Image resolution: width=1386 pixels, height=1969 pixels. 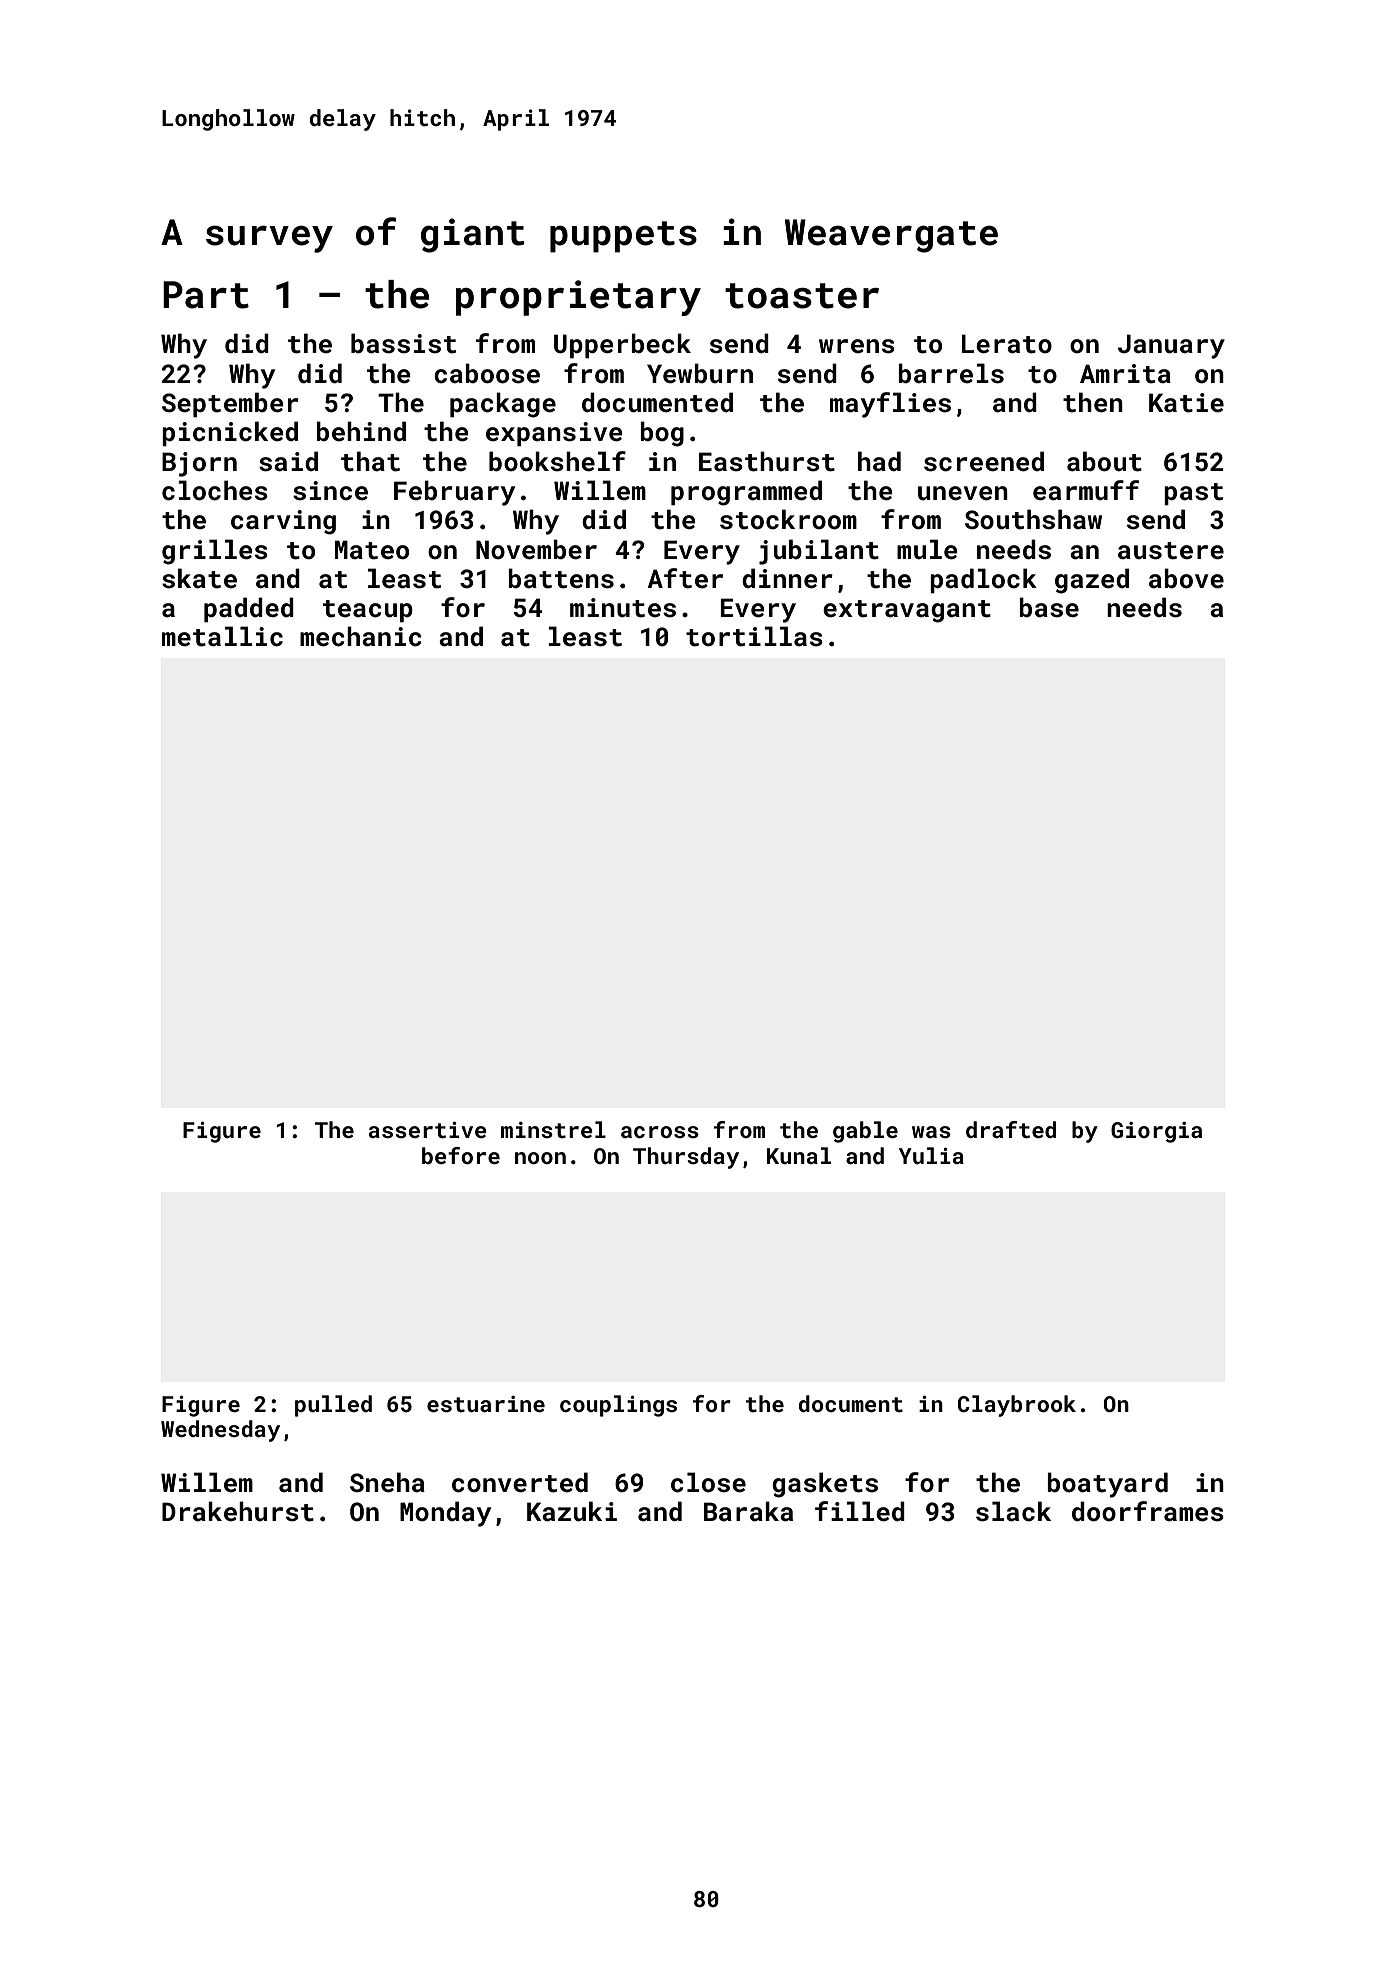 I want to click on Giorgia, so click(x=1156, y=1132).
